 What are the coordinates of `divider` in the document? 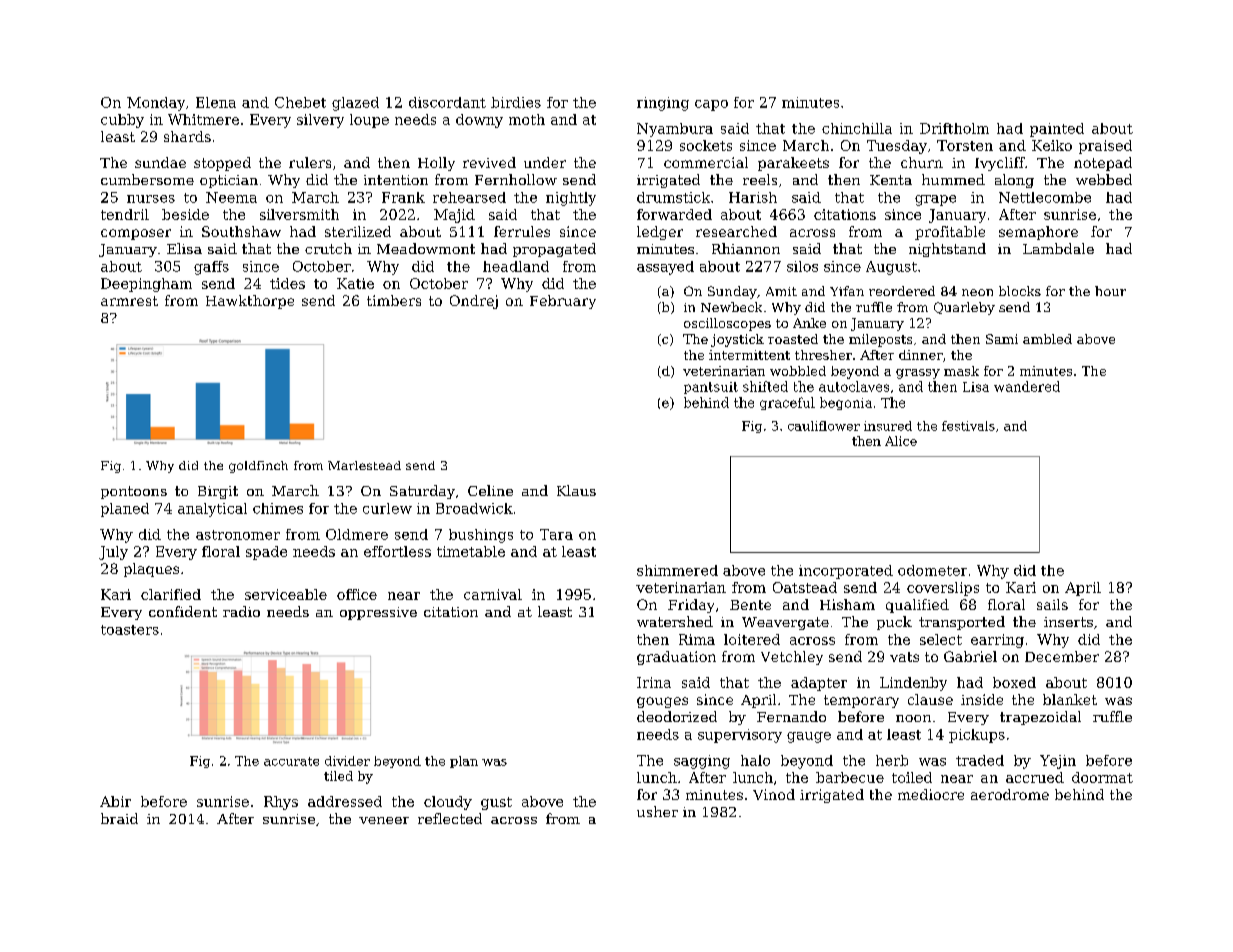 It's located at (347, 761).
